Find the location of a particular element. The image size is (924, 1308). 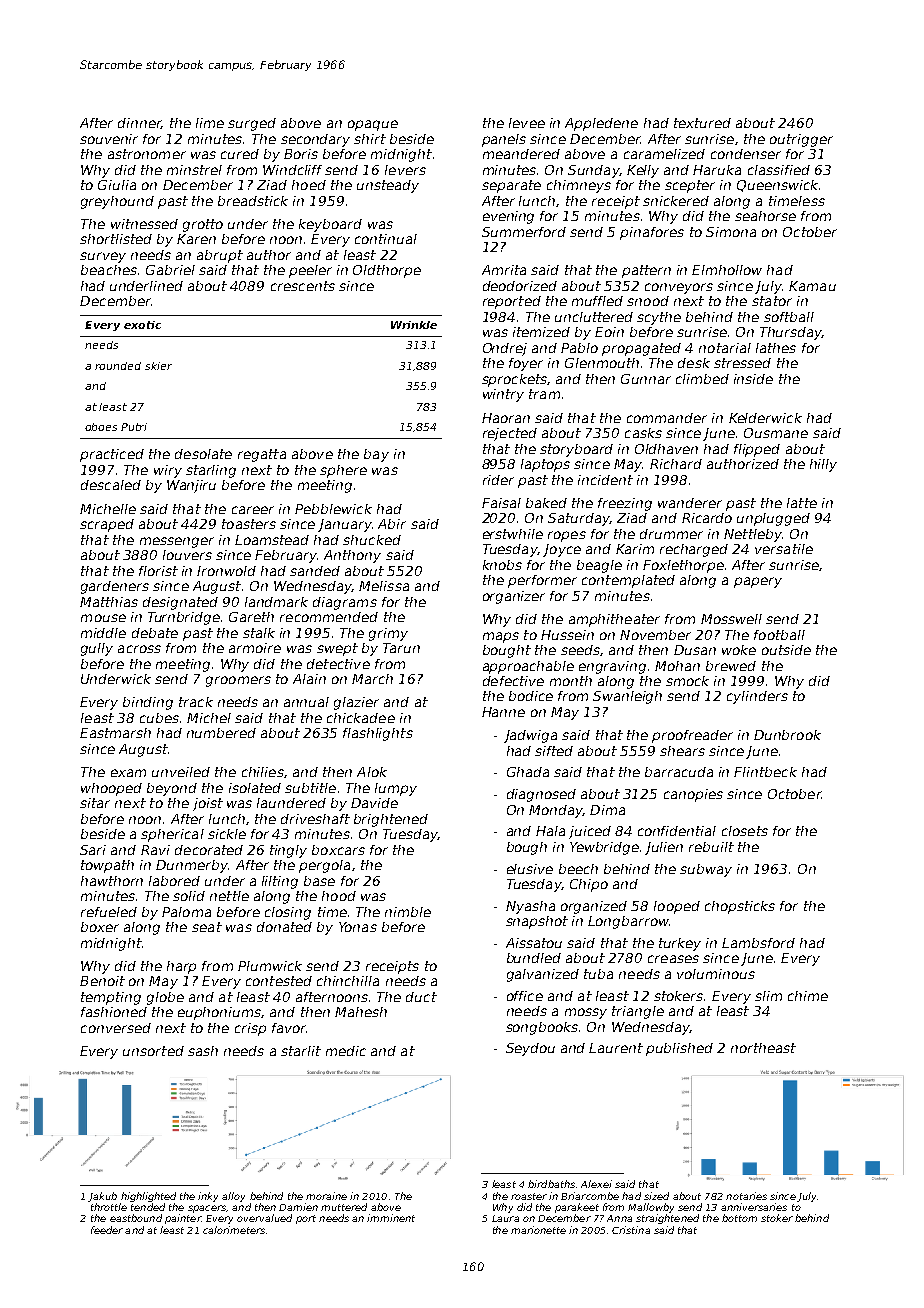

conversed is located at coordinates (116, 1028).
